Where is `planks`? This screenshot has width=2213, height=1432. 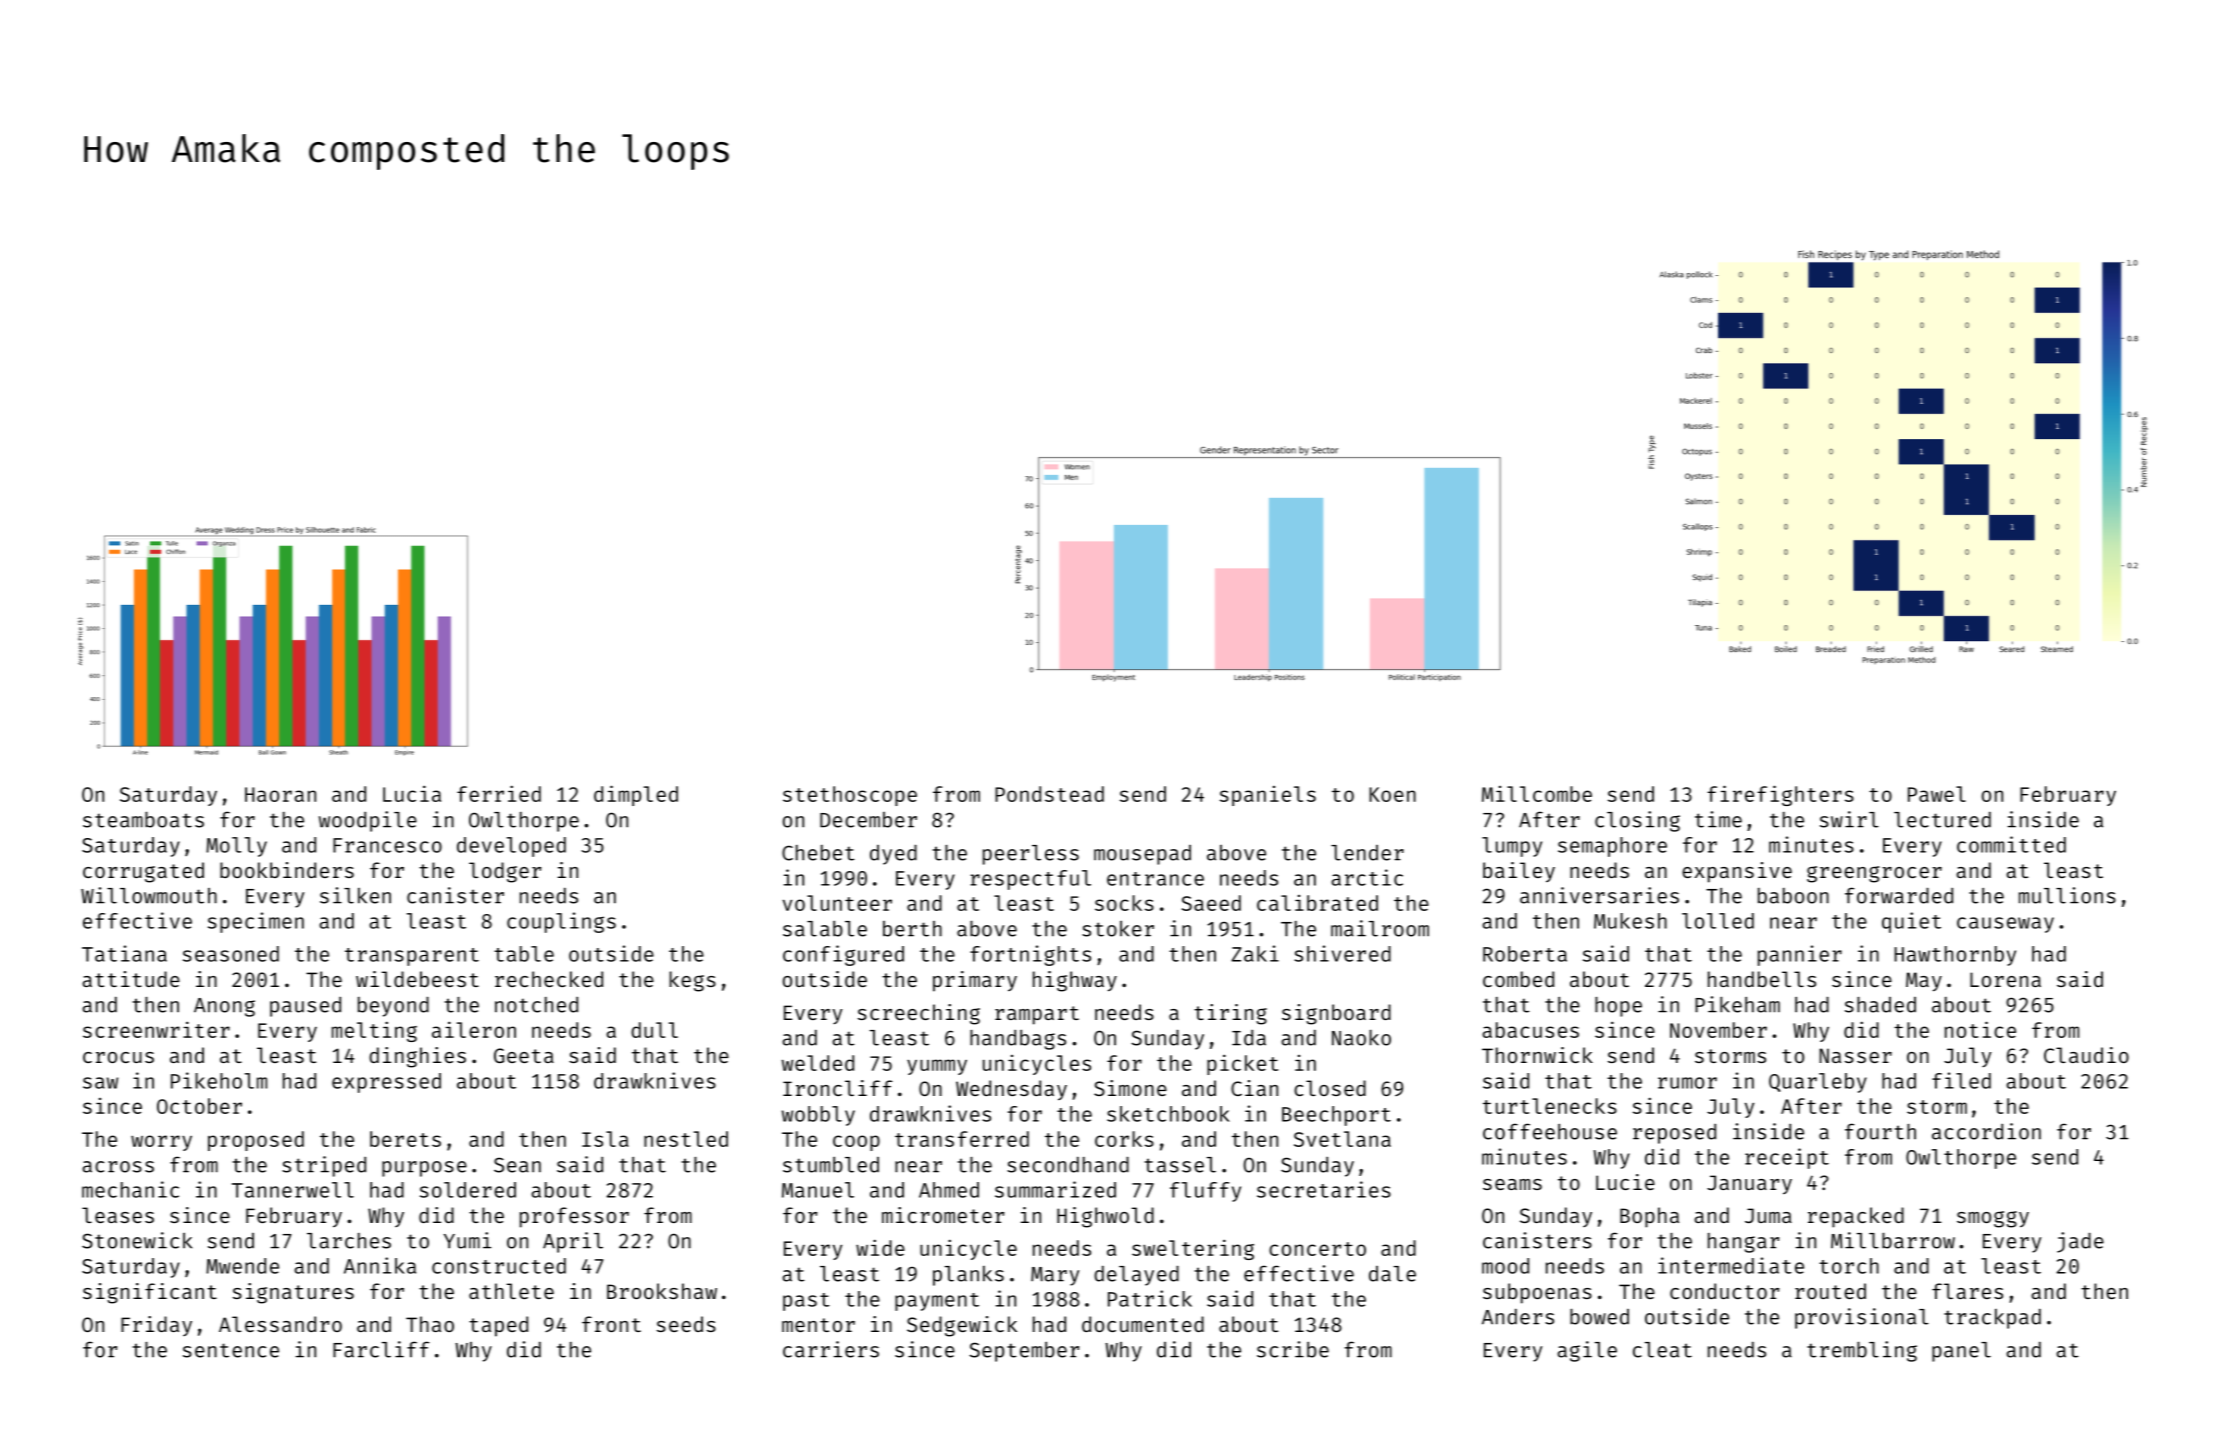
planks is located at coordinates (968, 1276).
